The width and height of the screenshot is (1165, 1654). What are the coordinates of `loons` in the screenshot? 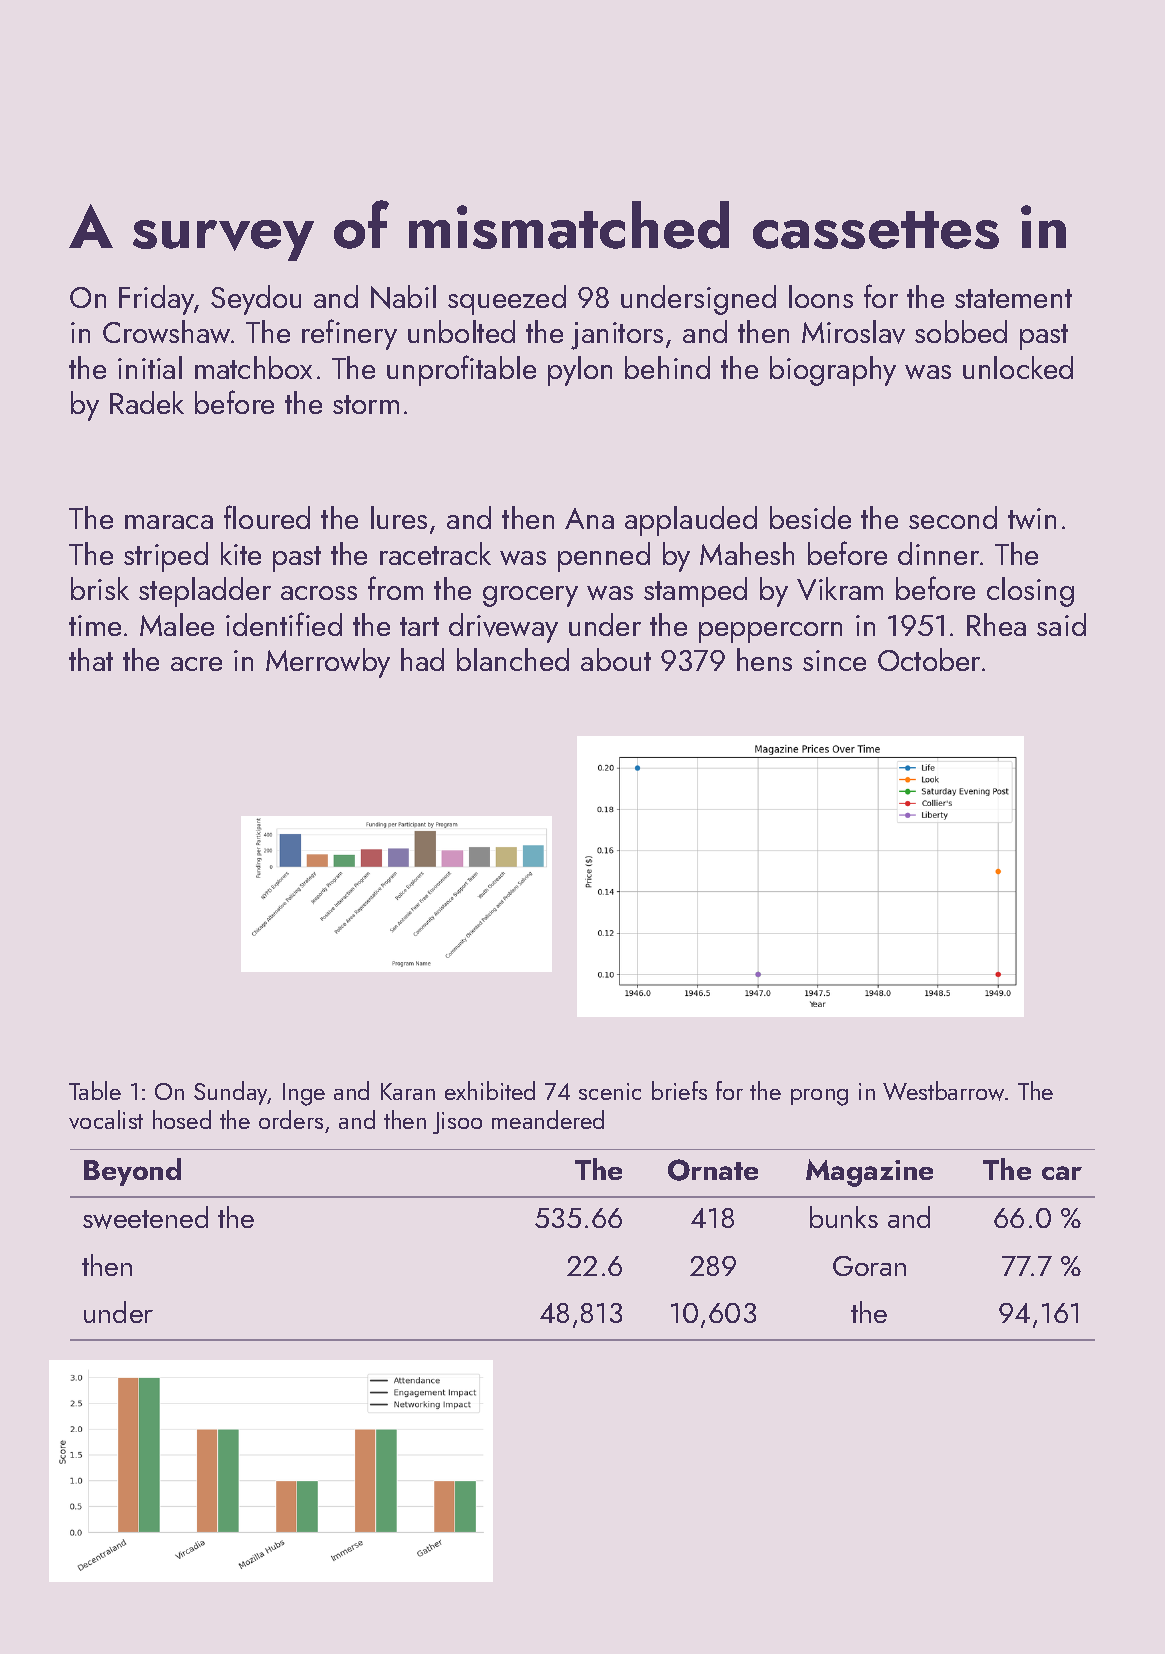 It's located at (821, 296).
